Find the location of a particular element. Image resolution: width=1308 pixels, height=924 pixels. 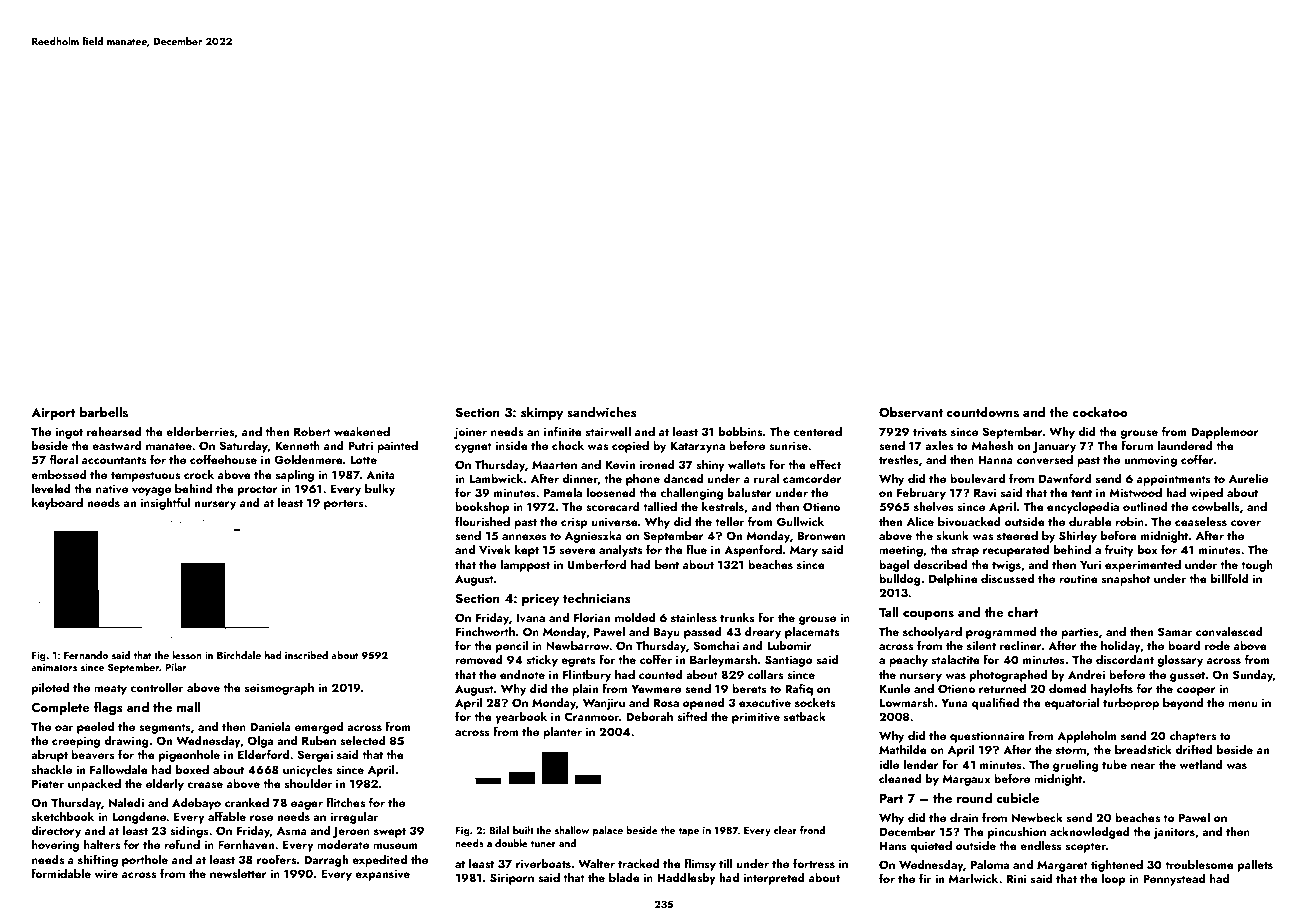

Lambwick is located at coordinates (496, 478).
